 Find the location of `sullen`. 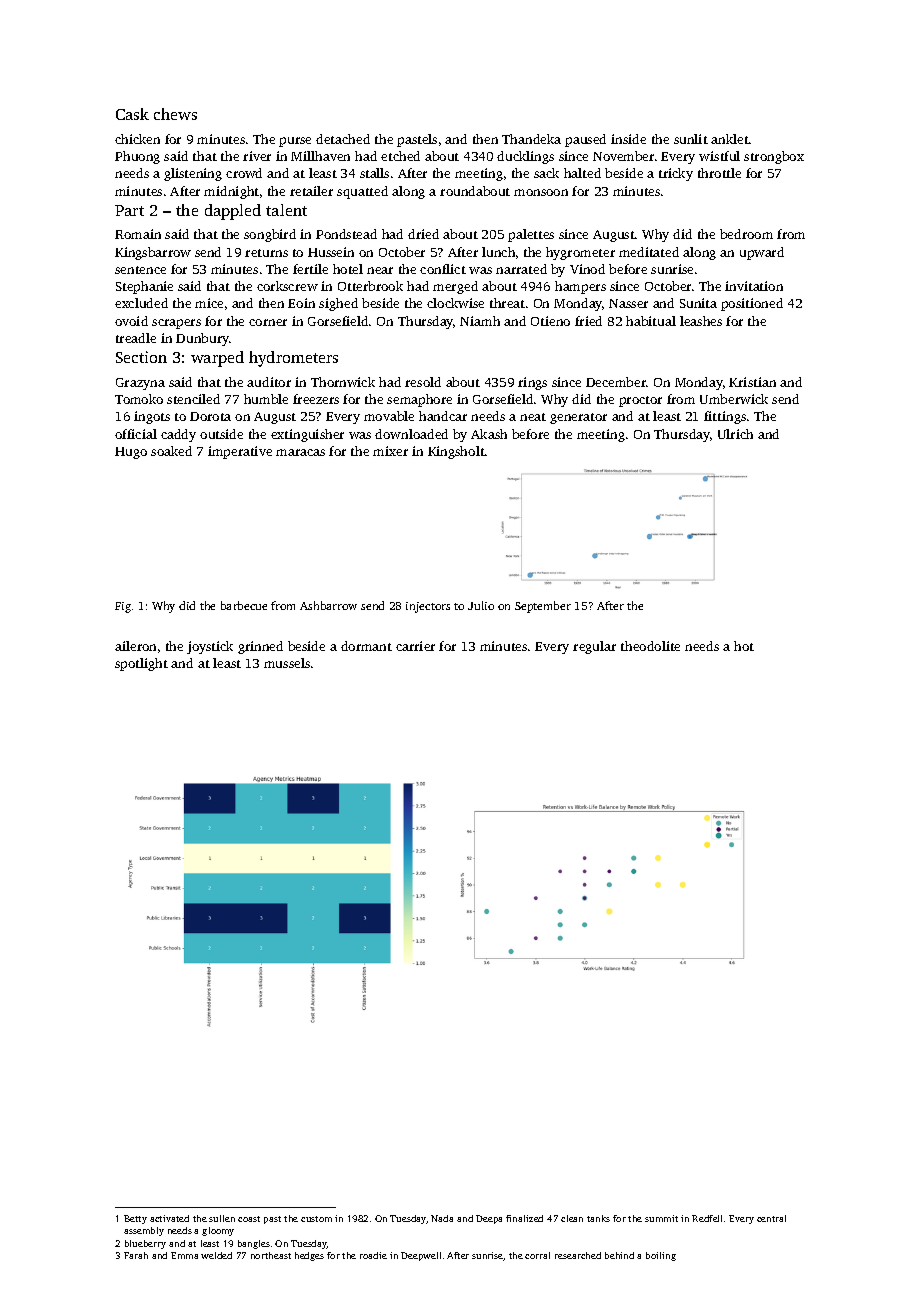

sullen is located at coordinates (222, 1218).
